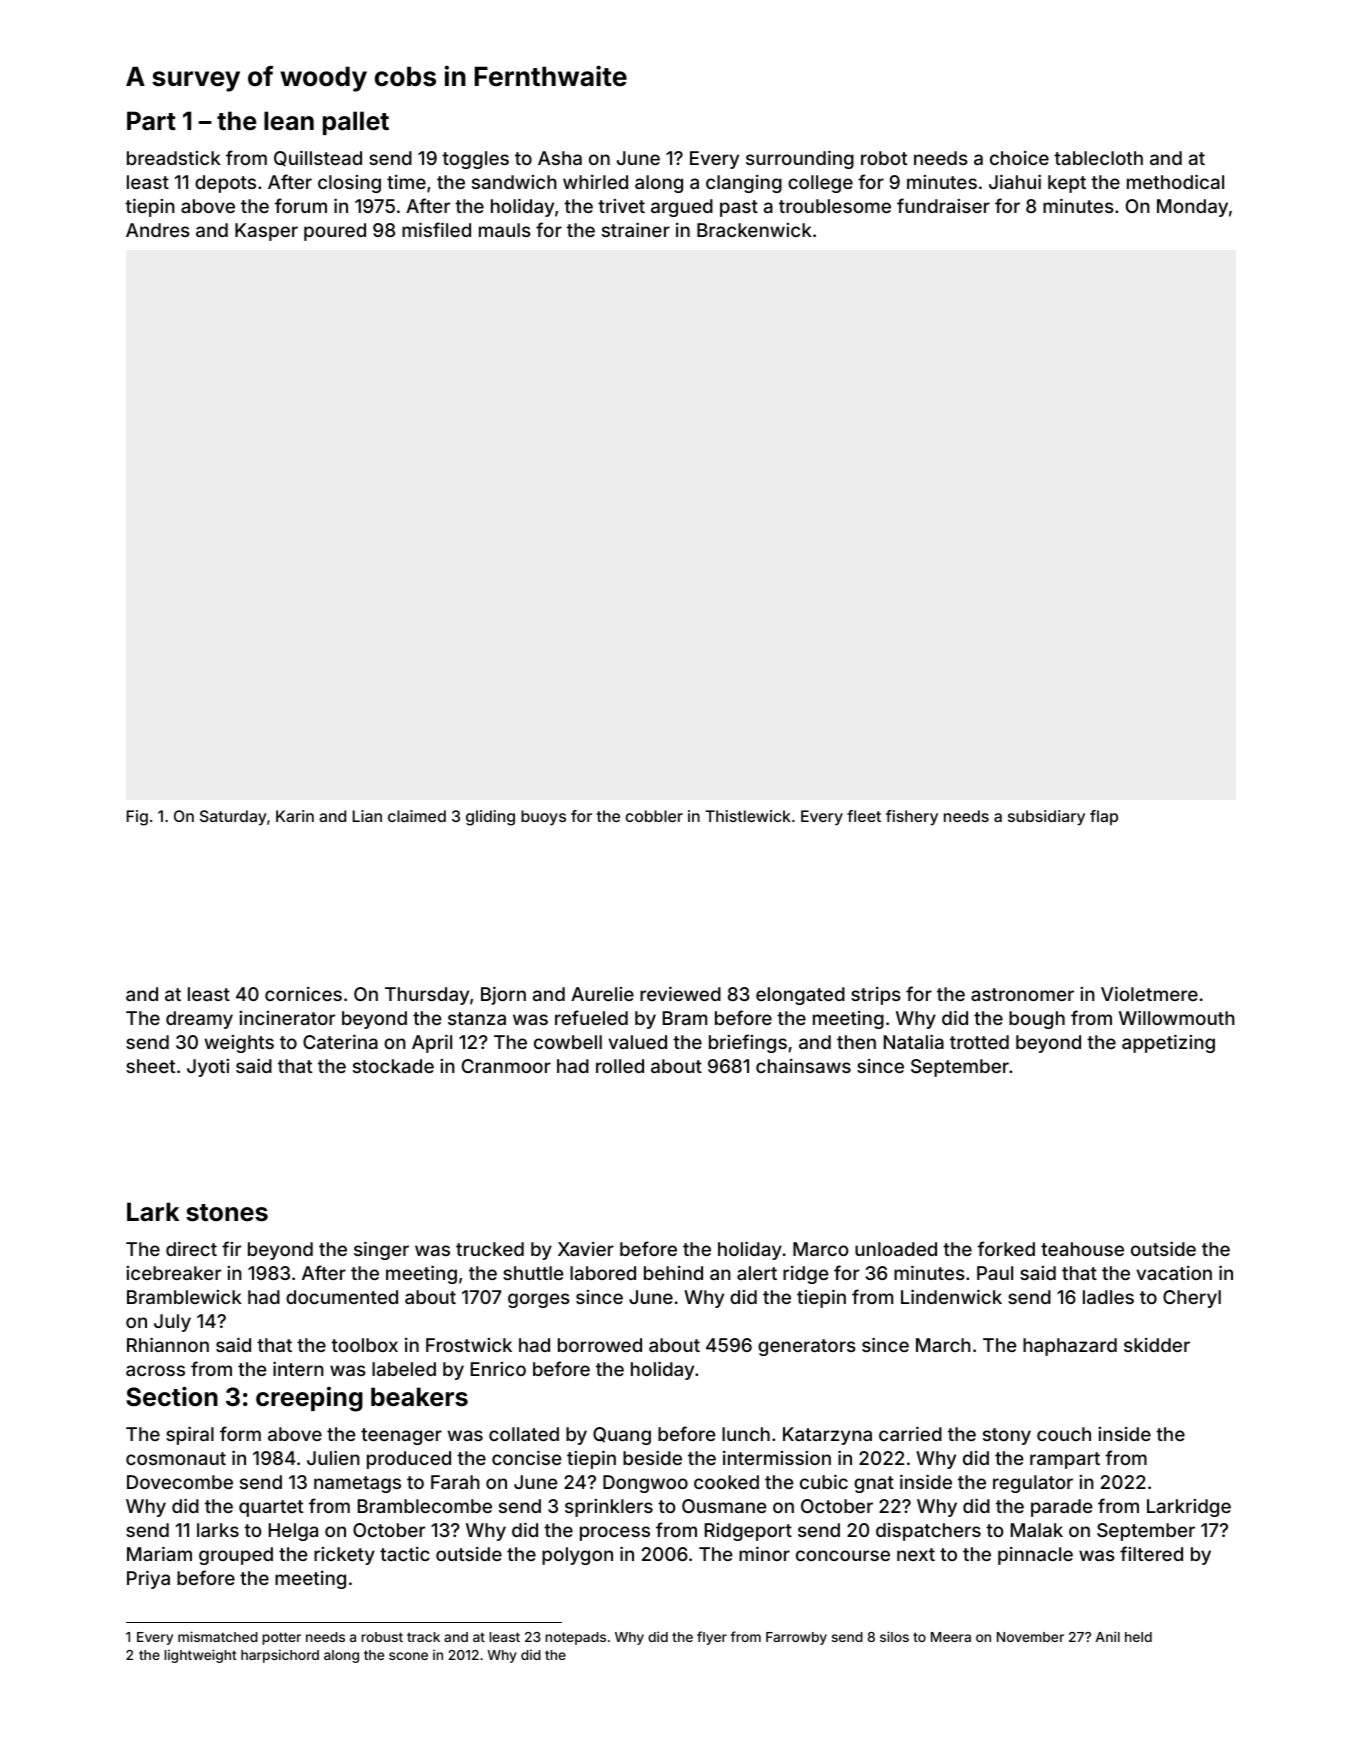 This screenshot has height=1762, width=1362. I want to click on bough, so click(1037, 1020).
